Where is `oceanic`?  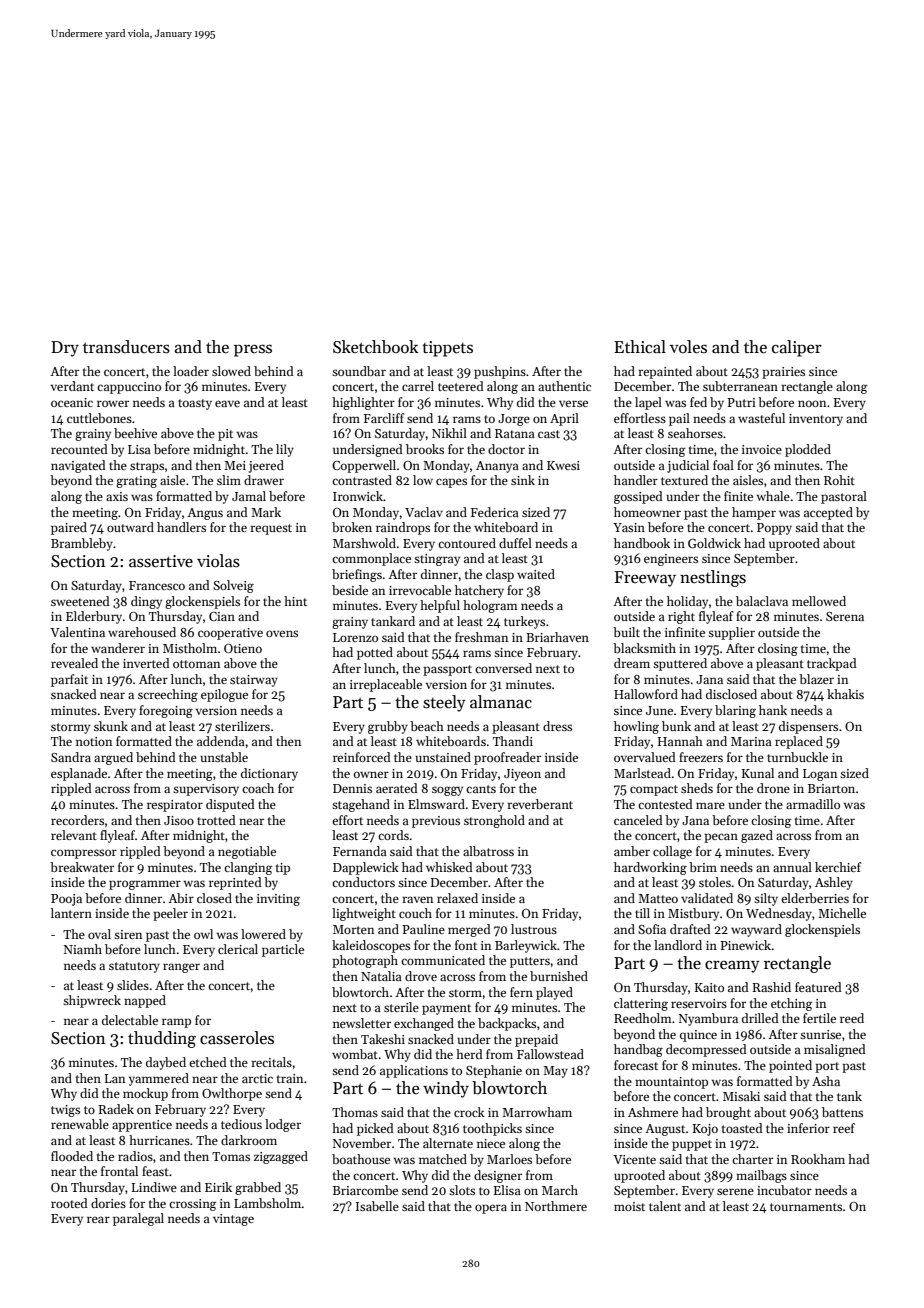 oceanic is located at coordinates (72, 402).
